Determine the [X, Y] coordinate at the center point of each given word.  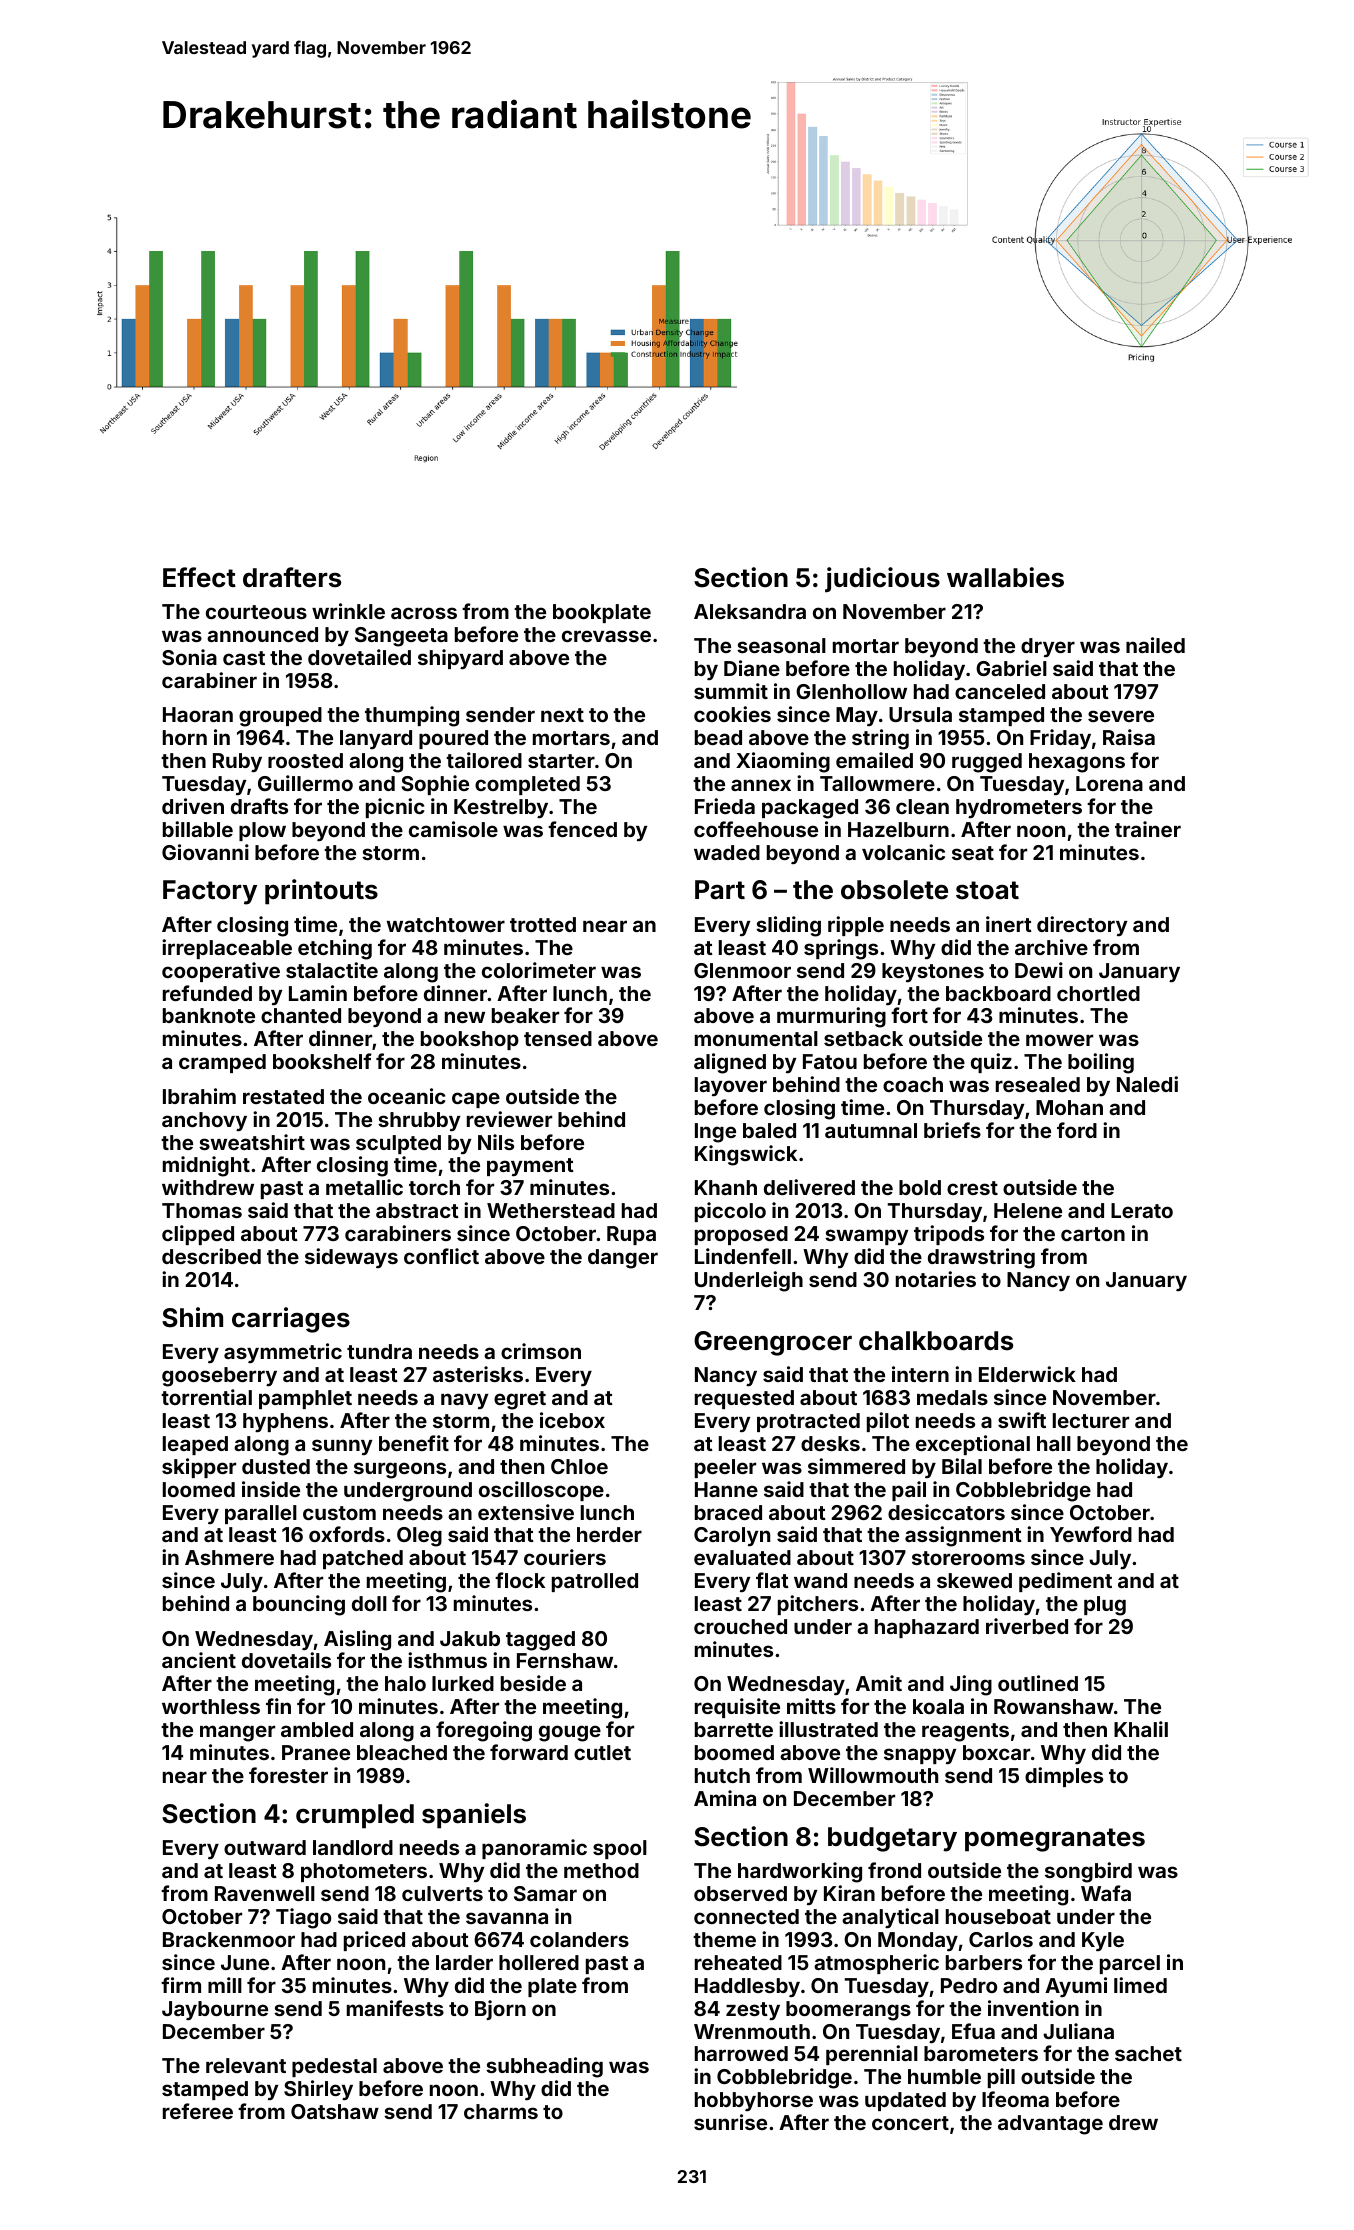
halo [405, 1683]
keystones [933, 972]
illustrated [828, 1729]
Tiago [303, 1918]
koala [938, 1706]
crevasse [606, 636]
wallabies [1005, 577]
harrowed [741, 2053]
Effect [199, 577]
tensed [558, 1038]
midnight [206, 1166]
